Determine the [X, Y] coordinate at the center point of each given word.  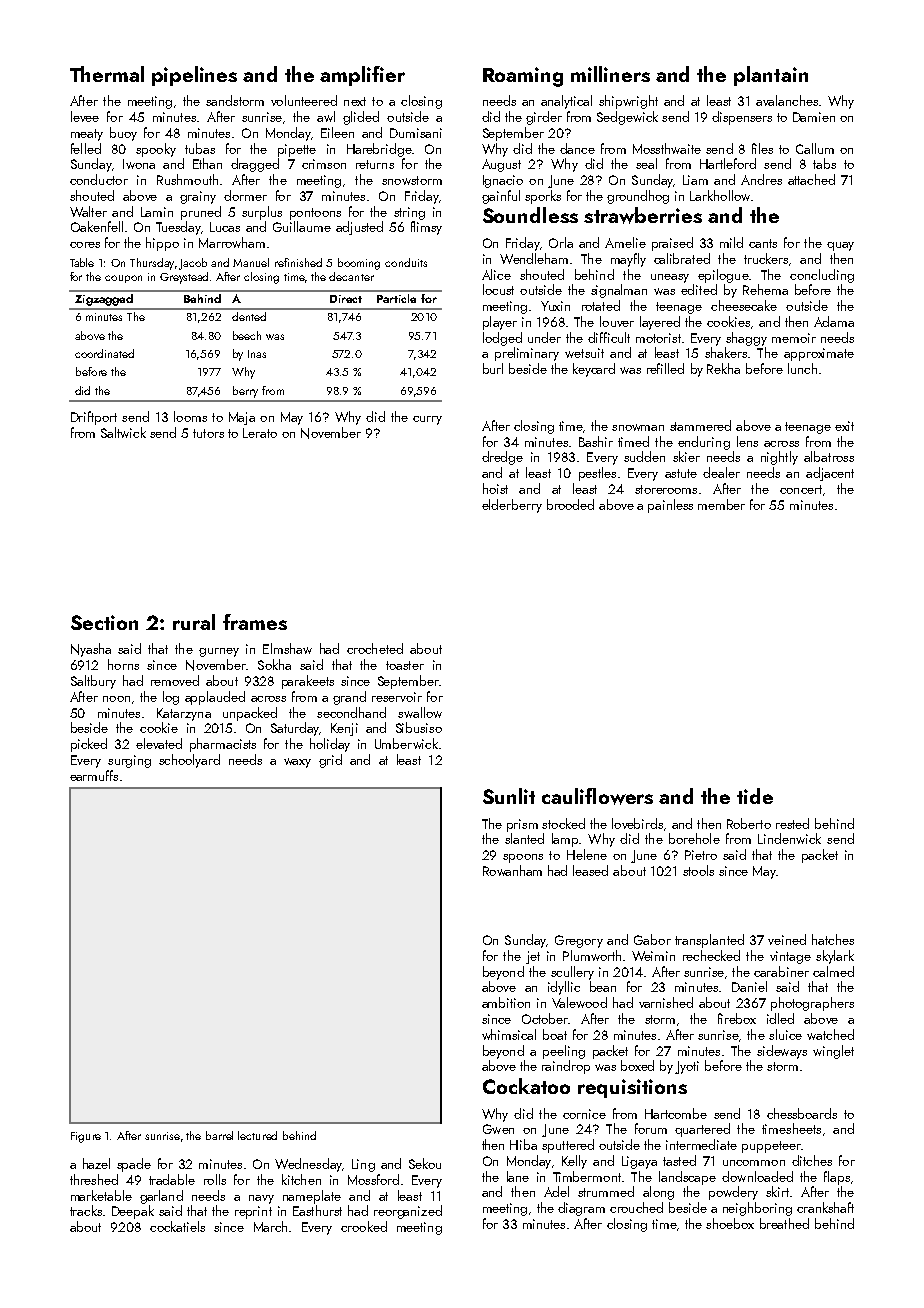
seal [646, 163]
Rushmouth [187, 179]
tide [755, 796]
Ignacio [503, 181]
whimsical [509, 1034]
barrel [219, 1135]
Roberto [749, 823]
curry [427, 420]
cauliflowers [597, 796]
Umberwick [406, 743]
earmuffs [94, 775]
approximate [819, 354]
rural [194, 622]
